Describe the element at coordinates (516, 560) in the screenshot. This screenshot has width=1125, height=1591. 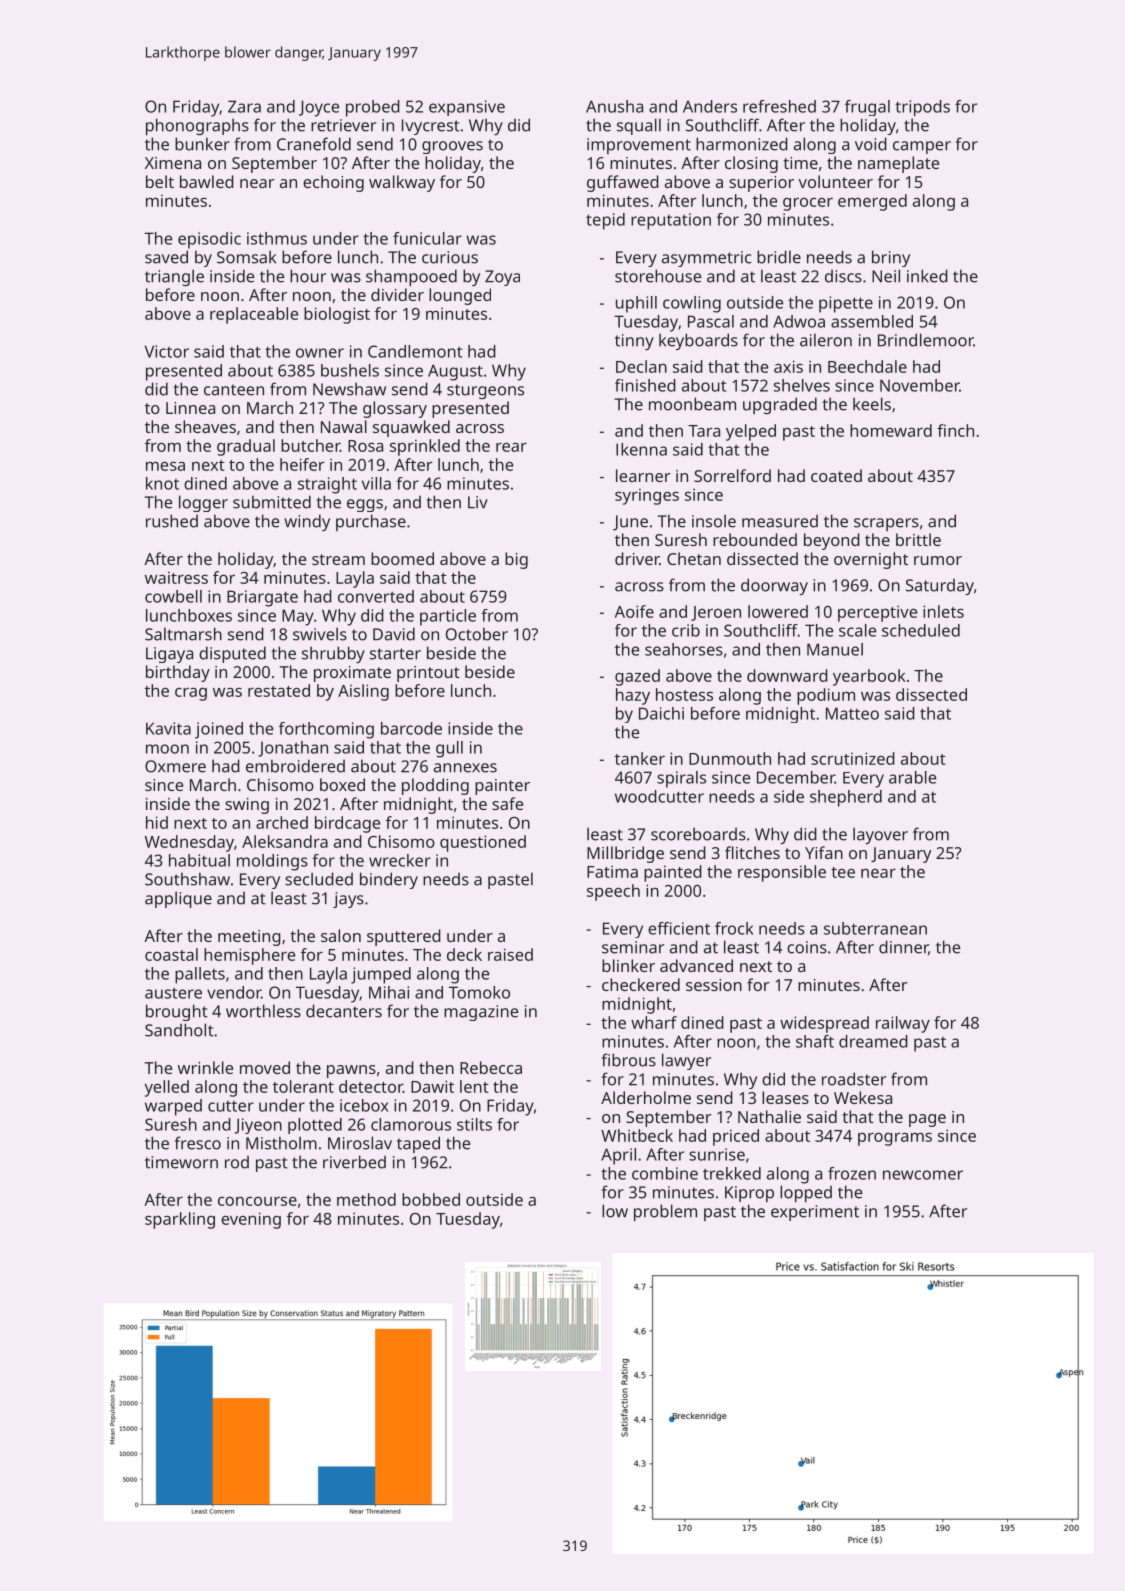
I see `big` at that location.
